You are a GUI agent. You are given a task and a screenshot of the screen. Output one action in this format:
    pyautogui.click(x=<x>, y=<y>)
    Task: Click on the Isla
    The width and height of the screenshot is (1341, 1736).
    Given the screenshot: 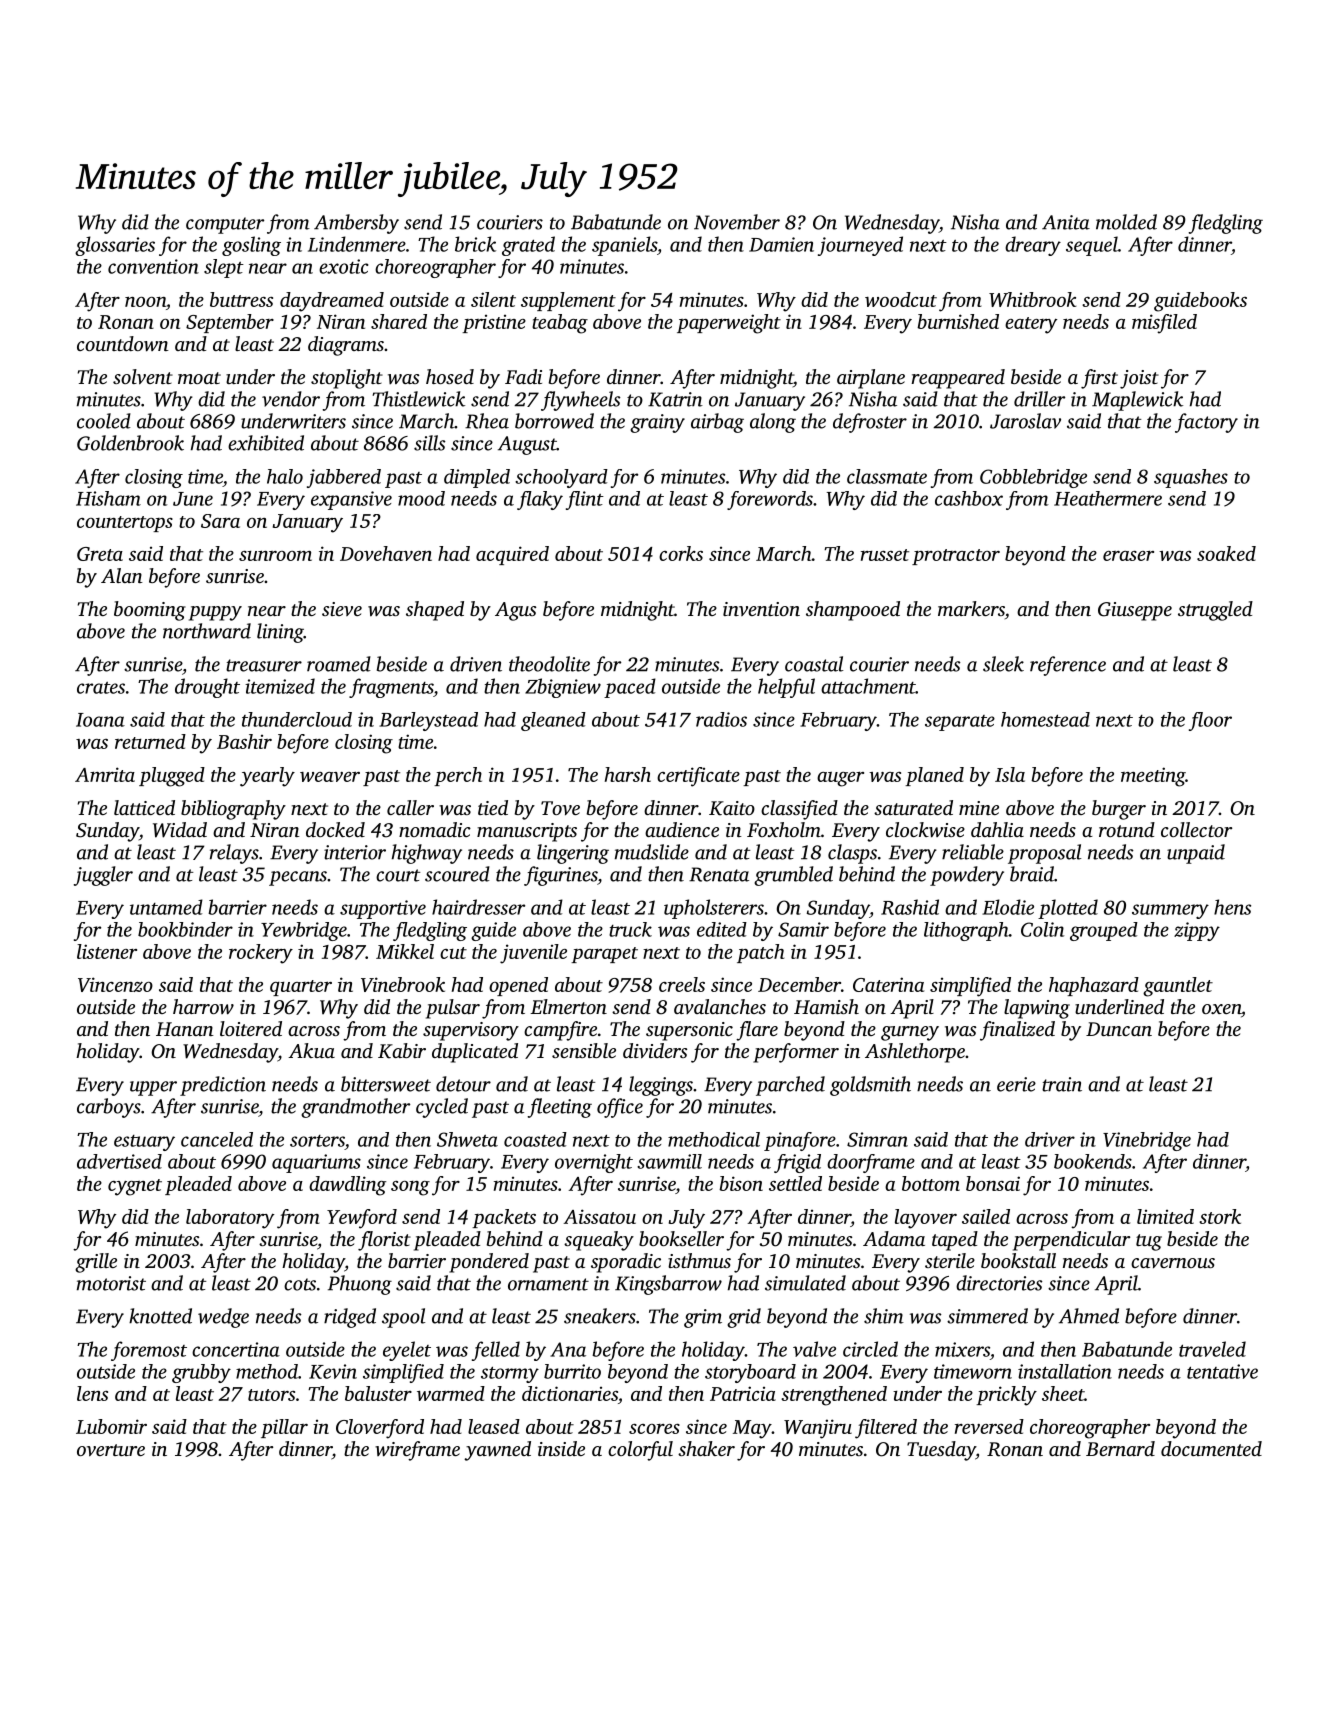 What is the action you would take?
    pyautogui.click(x=1010, y=774)
